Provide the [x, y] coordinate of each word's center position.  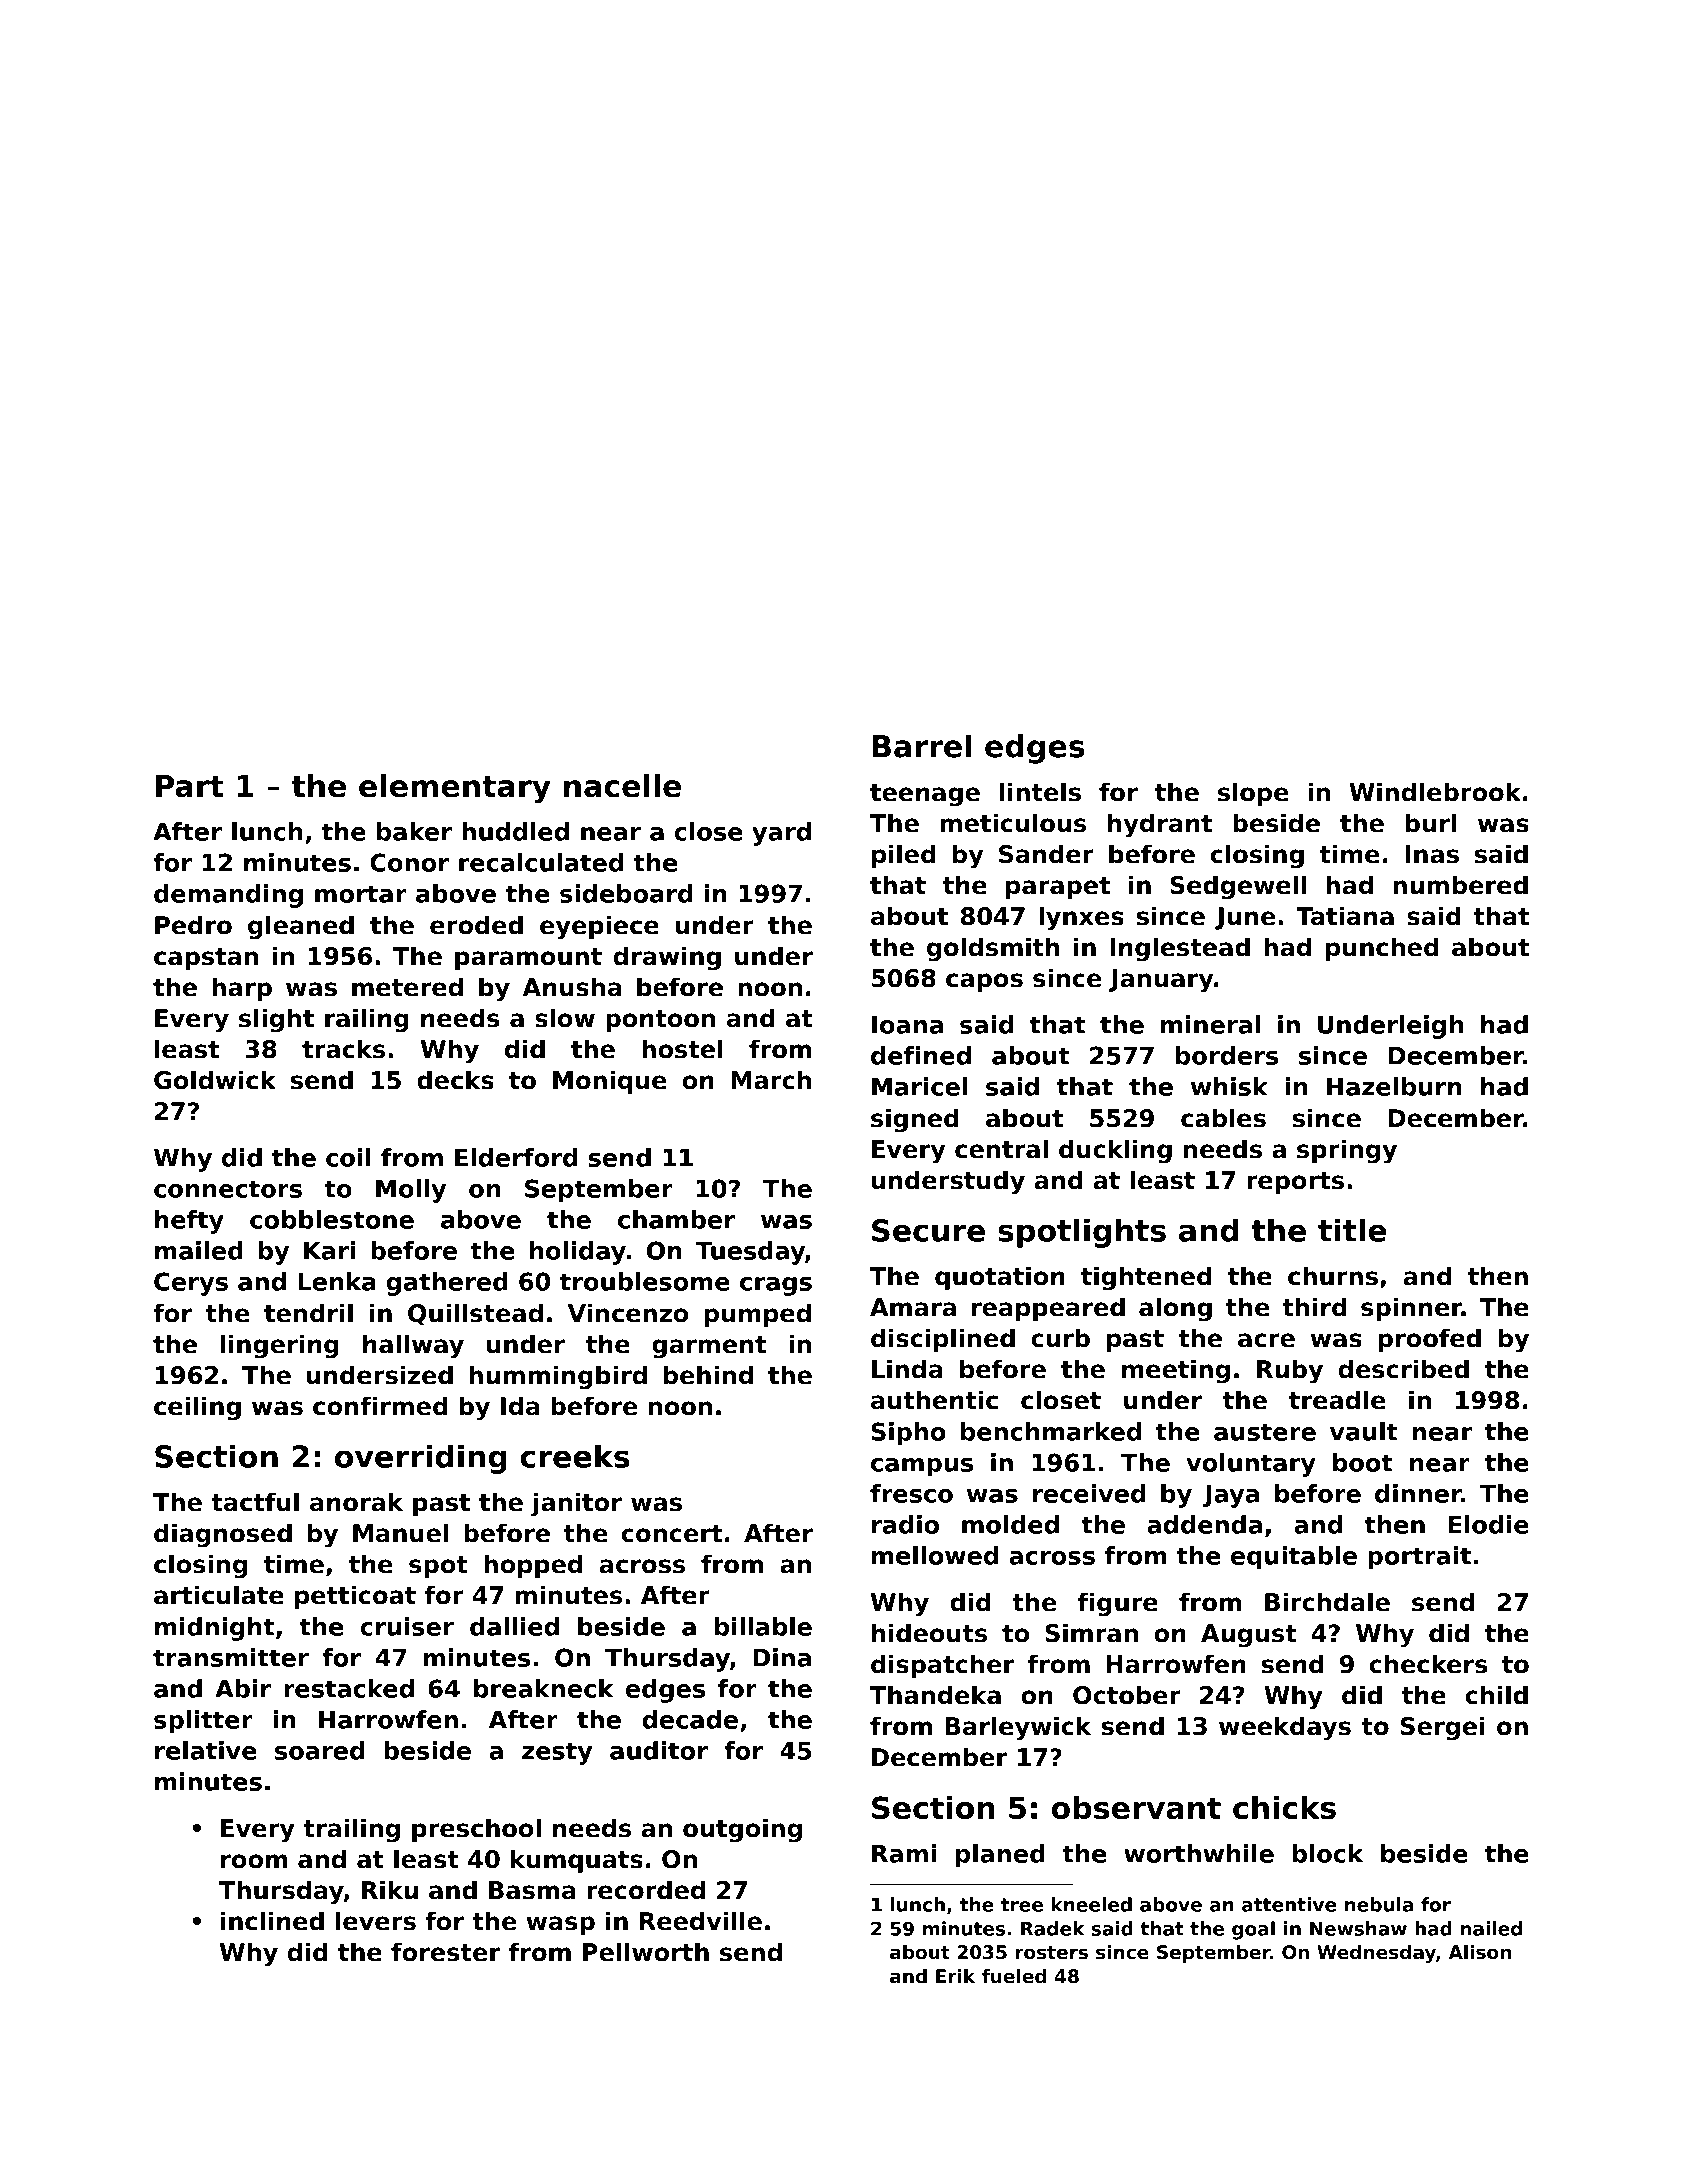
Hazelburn [1394, 1086]
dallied [514, 1626]
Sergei [1443, 1728]
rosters [1052, 1953]
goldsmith [993, 949]
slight [276, 1020]
